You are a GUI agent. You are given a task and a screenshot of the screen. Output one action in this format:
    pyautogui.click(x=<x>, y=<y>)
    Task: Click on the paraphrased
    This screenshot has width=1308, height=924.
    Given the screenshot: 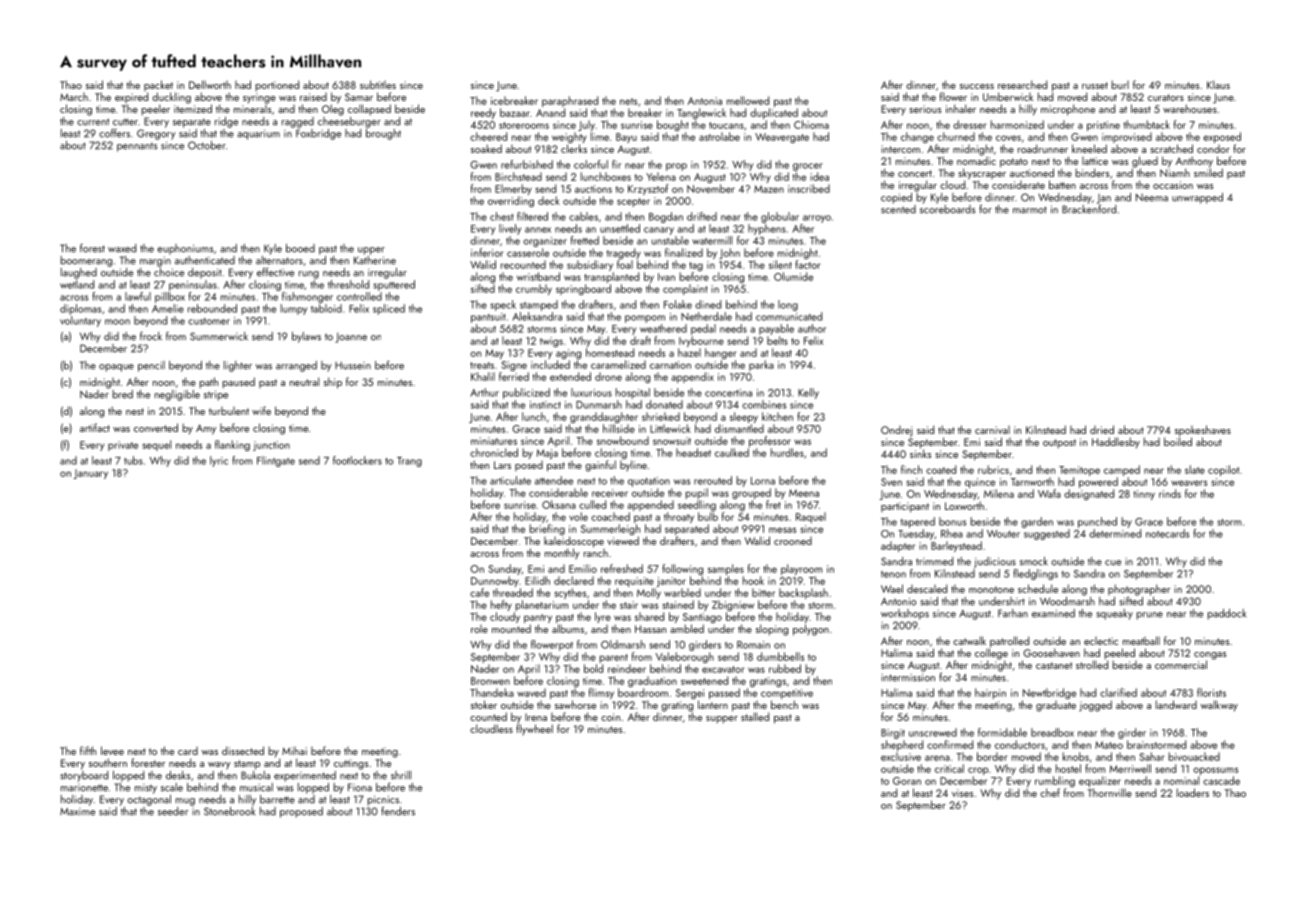 What is the action you would take?
    pyautogui.click(x=570, y=101)
